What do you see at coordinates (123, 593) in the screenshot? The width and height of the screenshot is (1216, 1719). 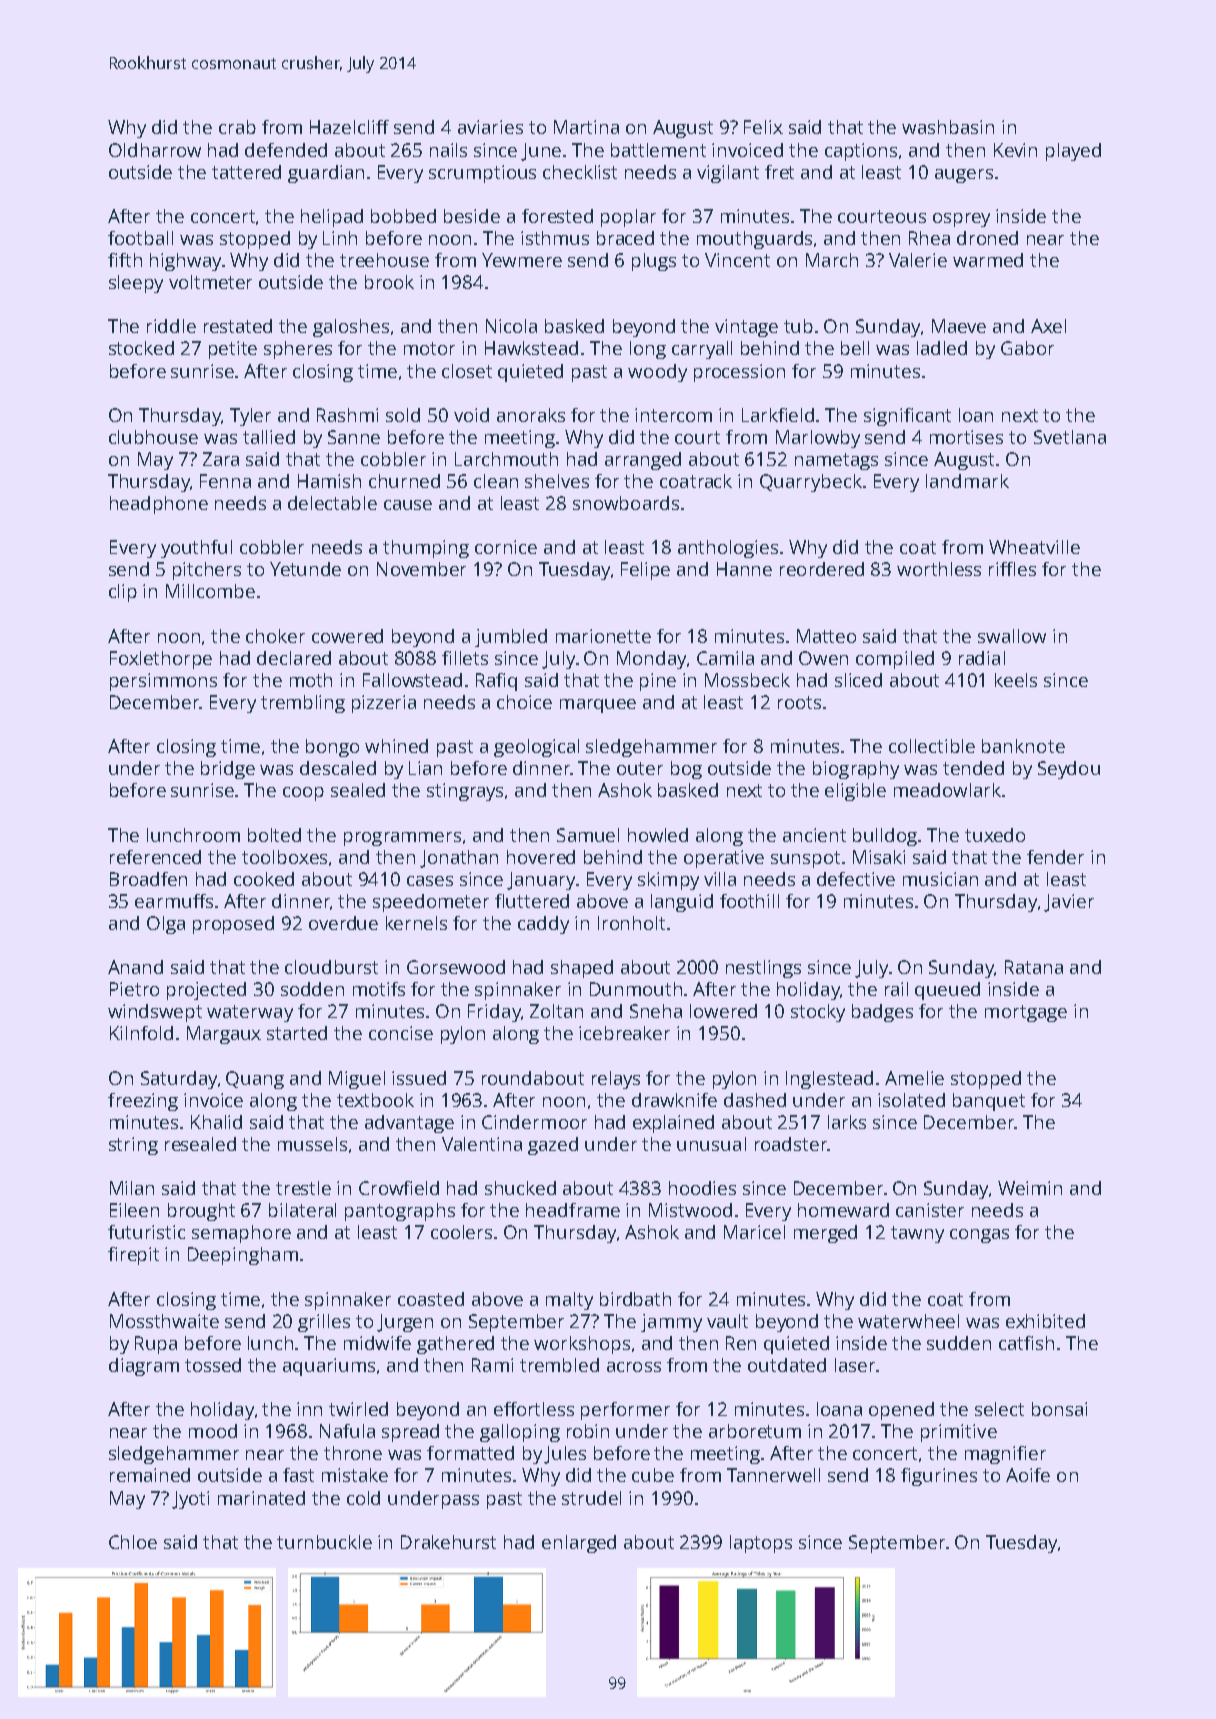 I see `clip` at bounding box center [123, 593].
